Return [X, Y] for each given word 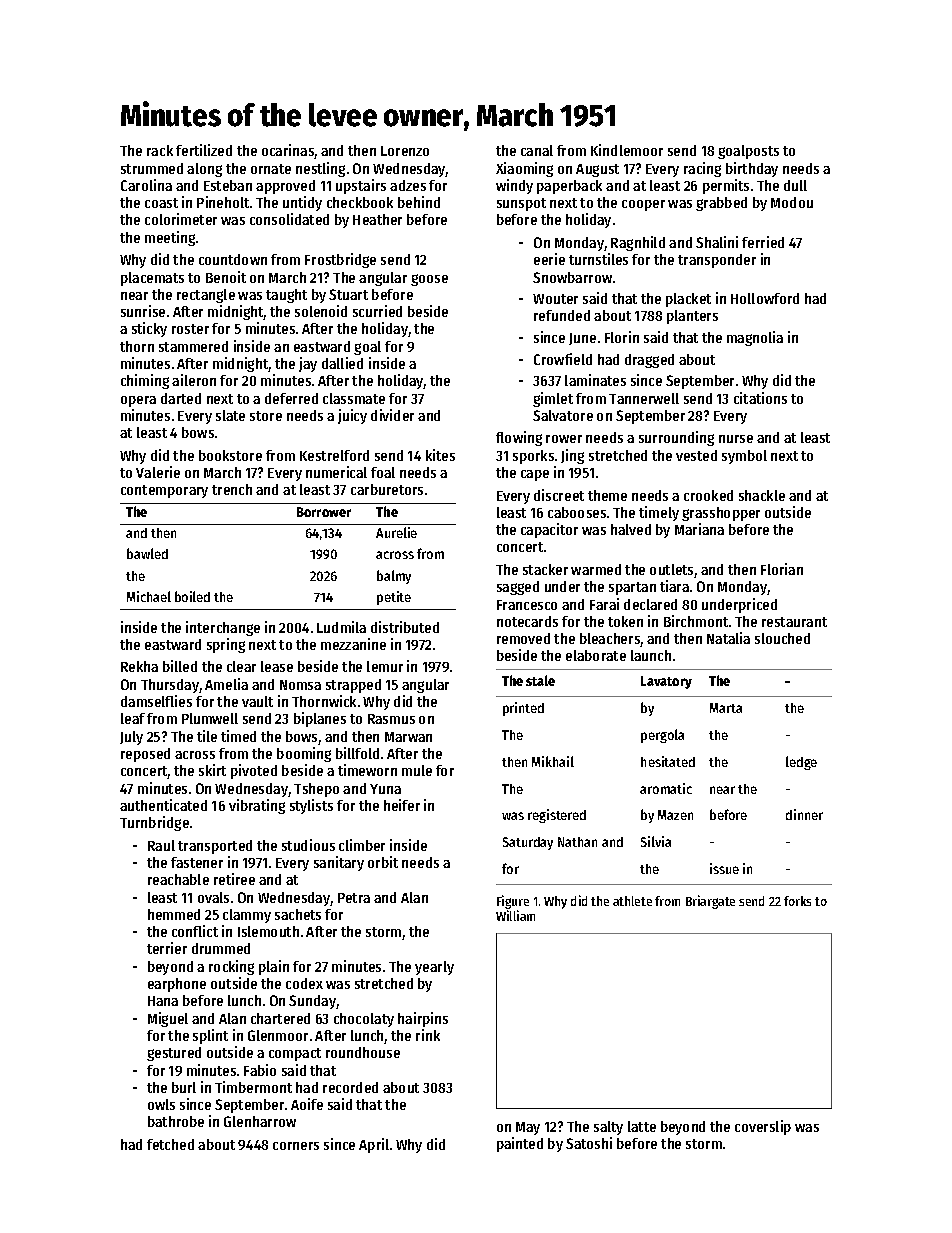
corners [296, 1146]
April [374, 1145]
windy [514, 186]
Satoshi [589, 1143]
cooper [643, 205]
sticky [149, 329]
